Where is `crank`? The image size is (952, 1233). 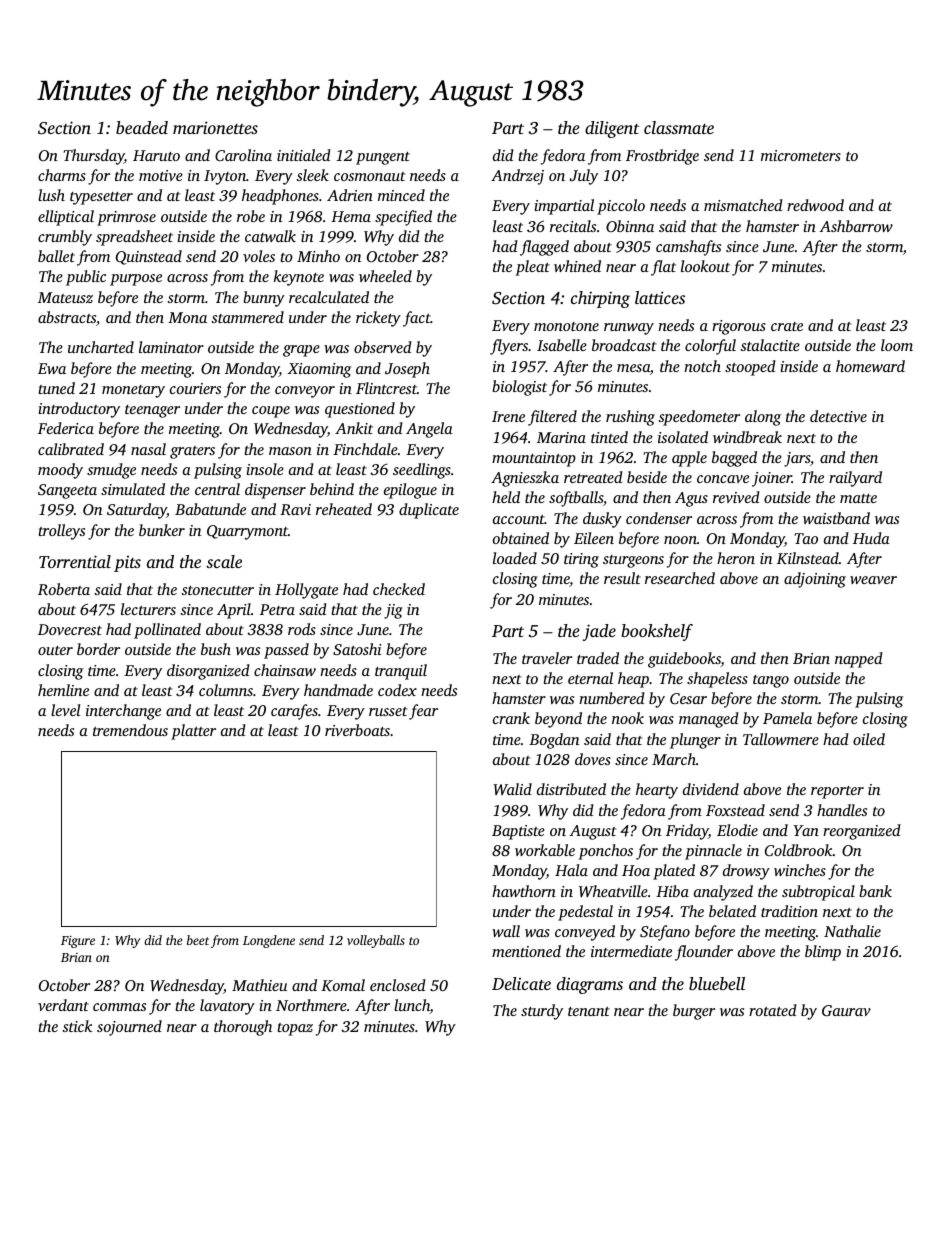 crank is located at coordinates (511, 718).
